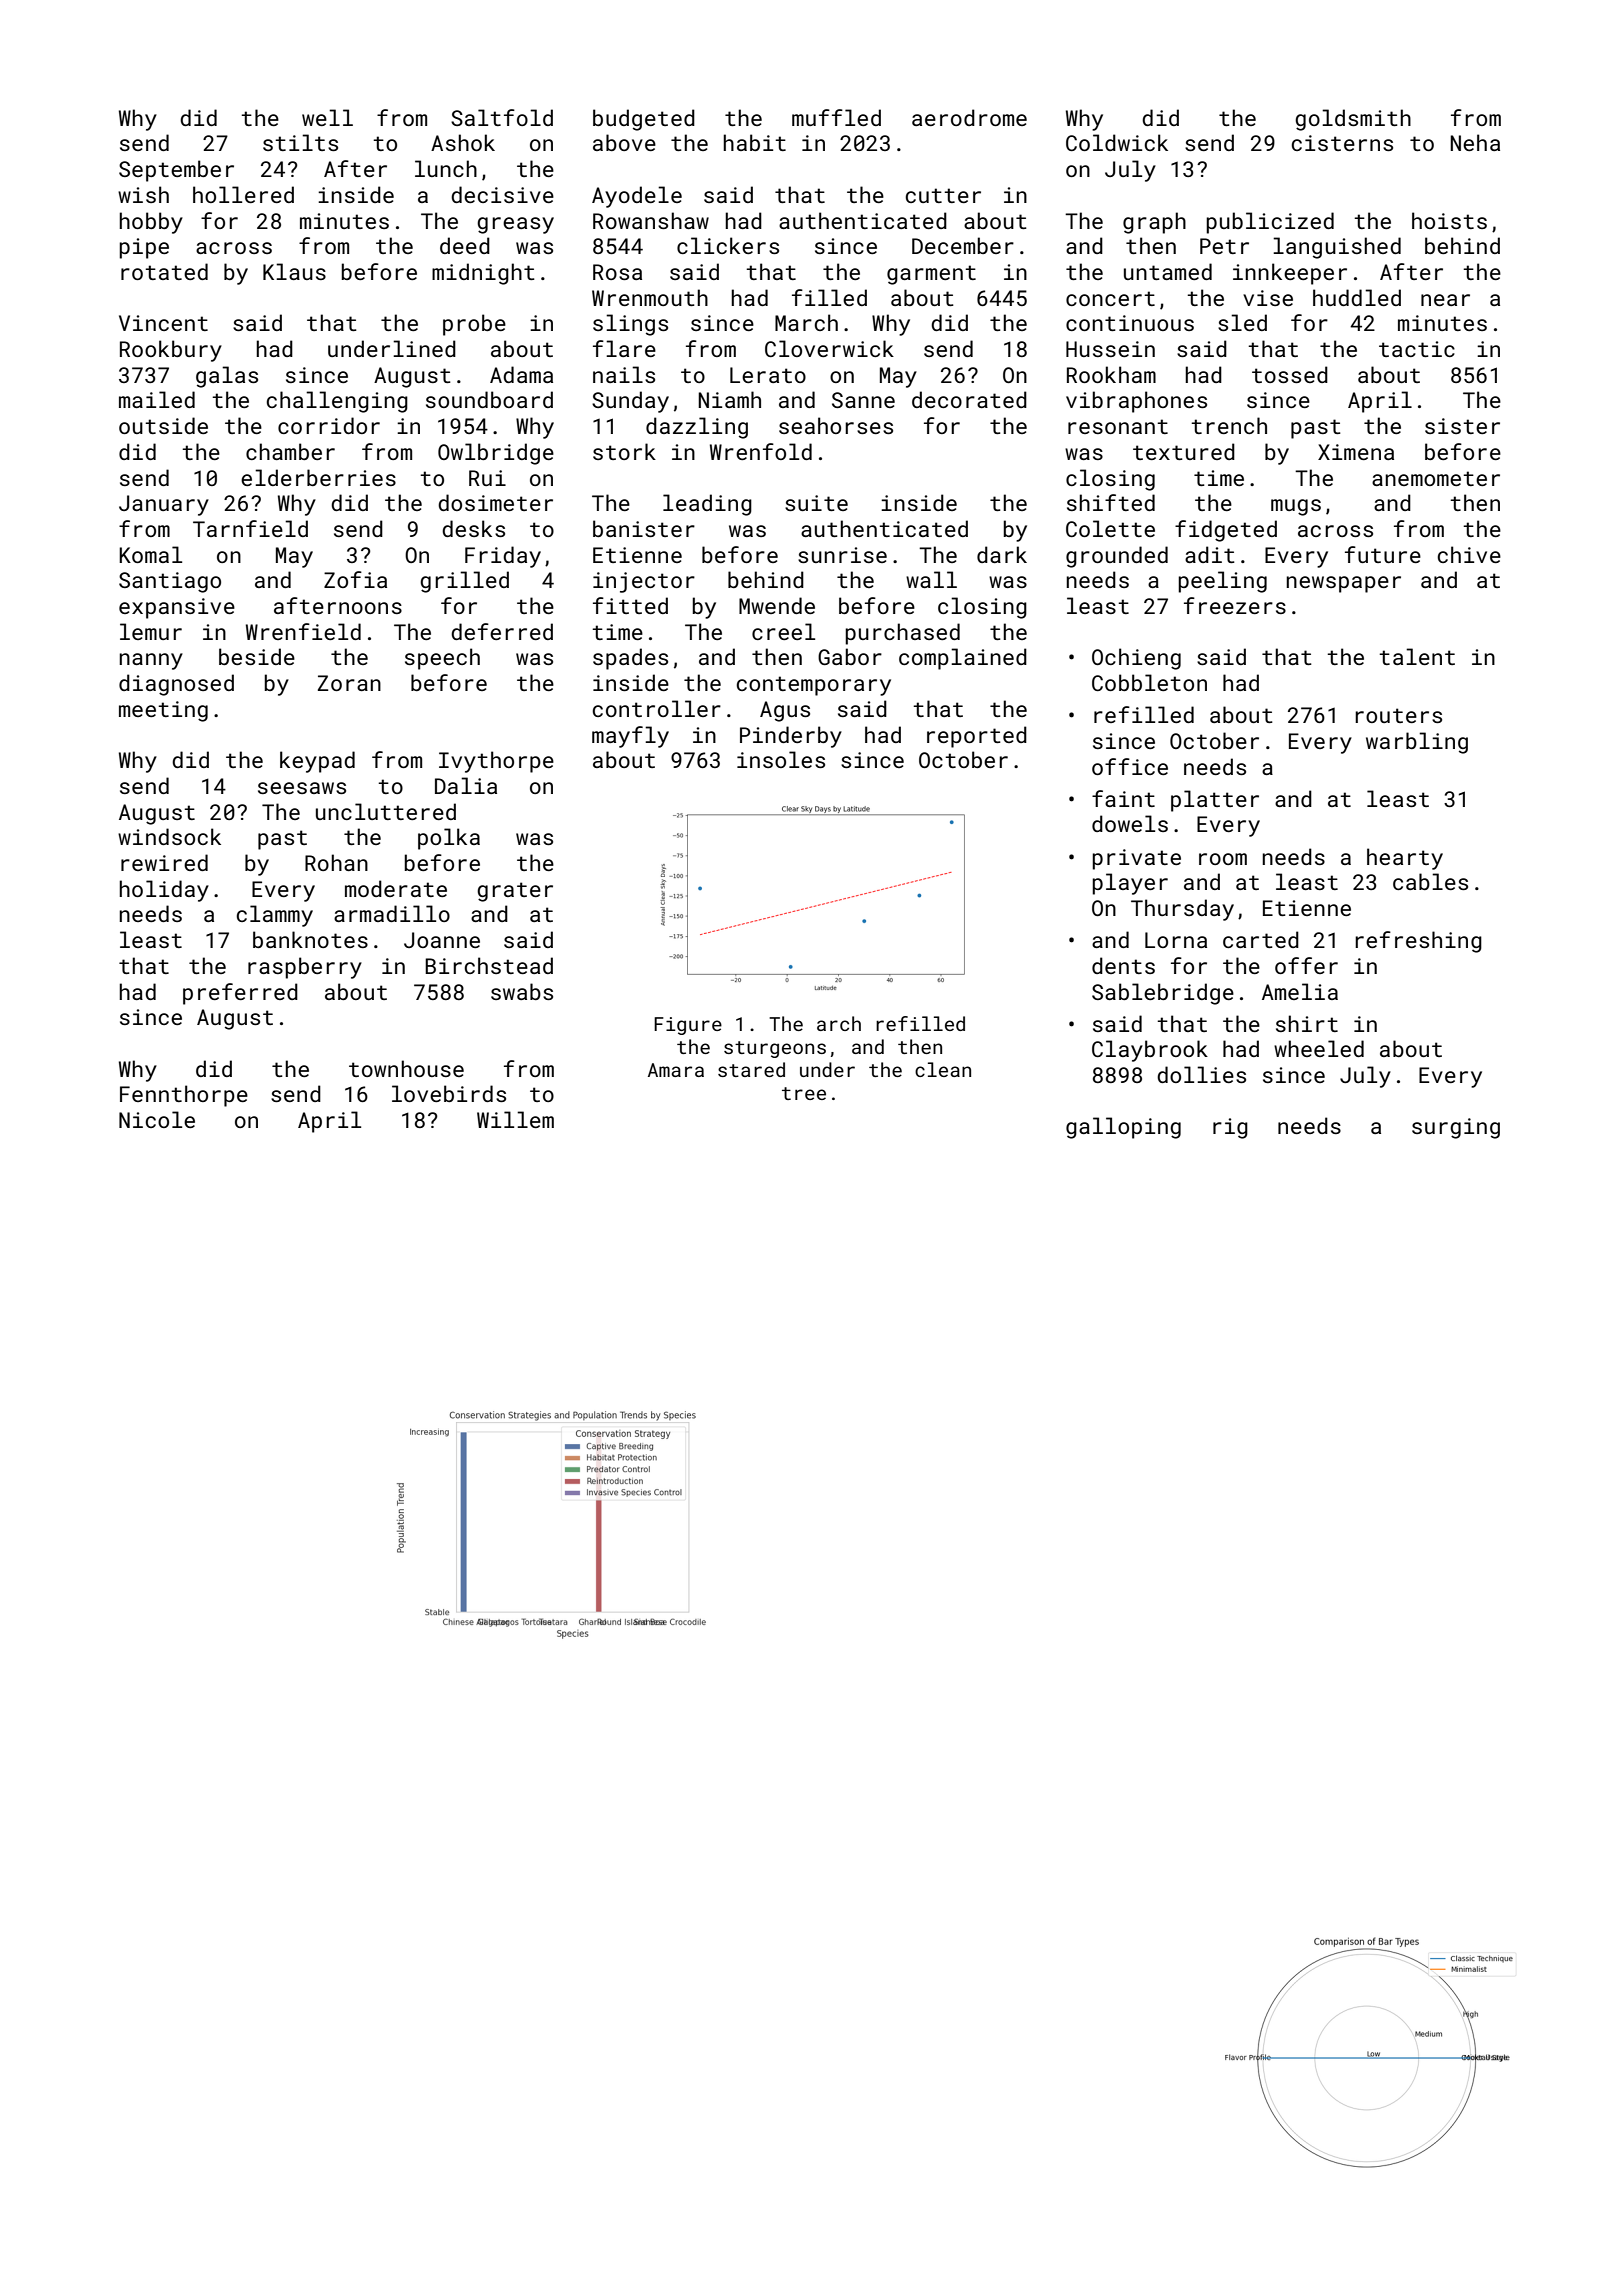 Image resolution: width=1620 pixels, height=2292 pixels. Describe the element at coordinates (157, 1119) in the image. I see `Nicole` at that location.
